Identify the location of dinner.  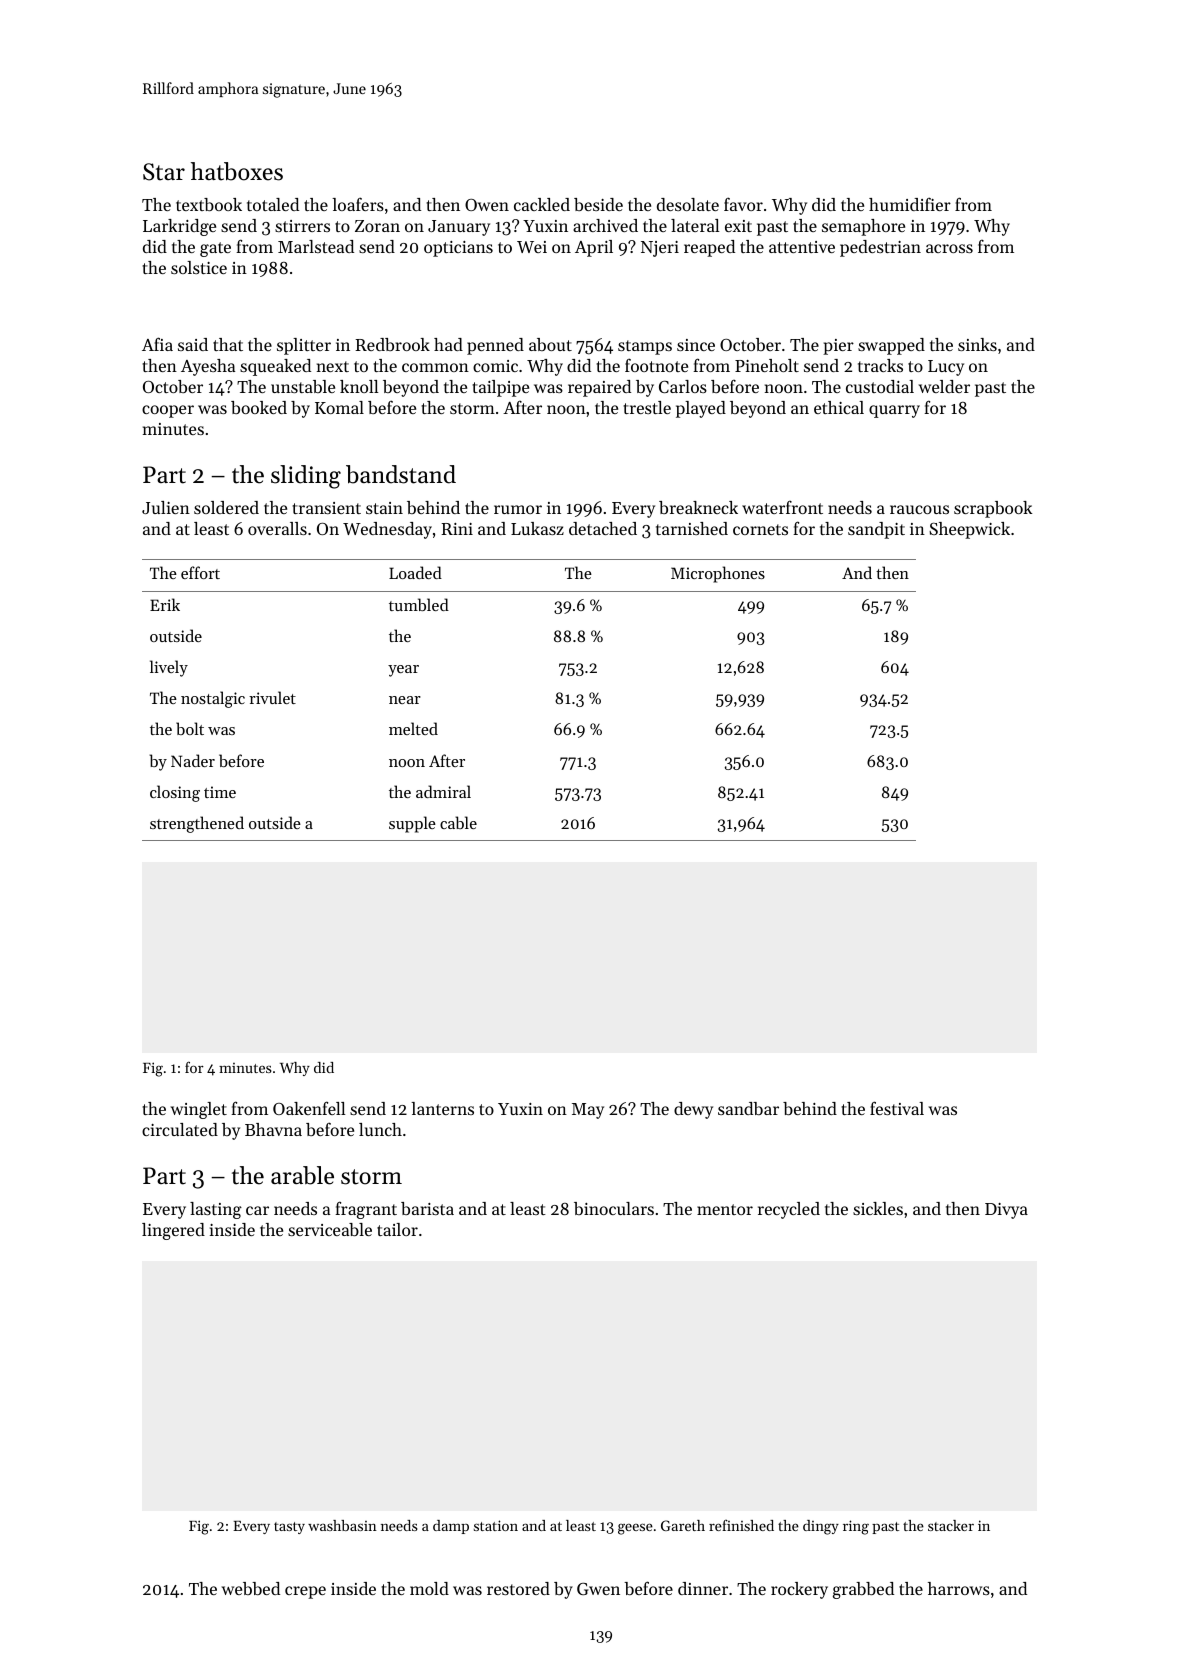
(703, 1588).
